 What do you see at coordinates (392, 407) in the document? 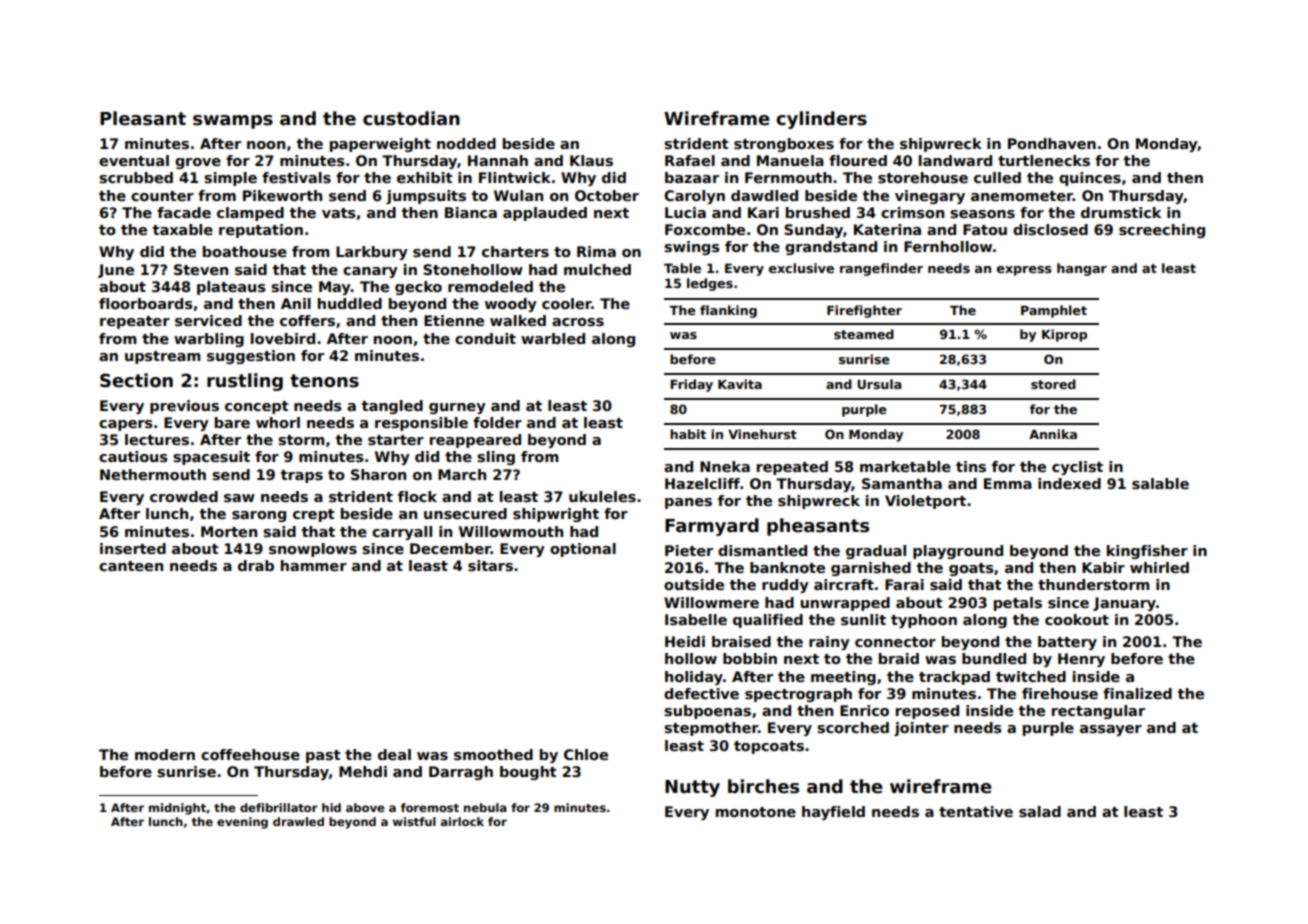
I see `tangled` at bounding box center [392, 407].
